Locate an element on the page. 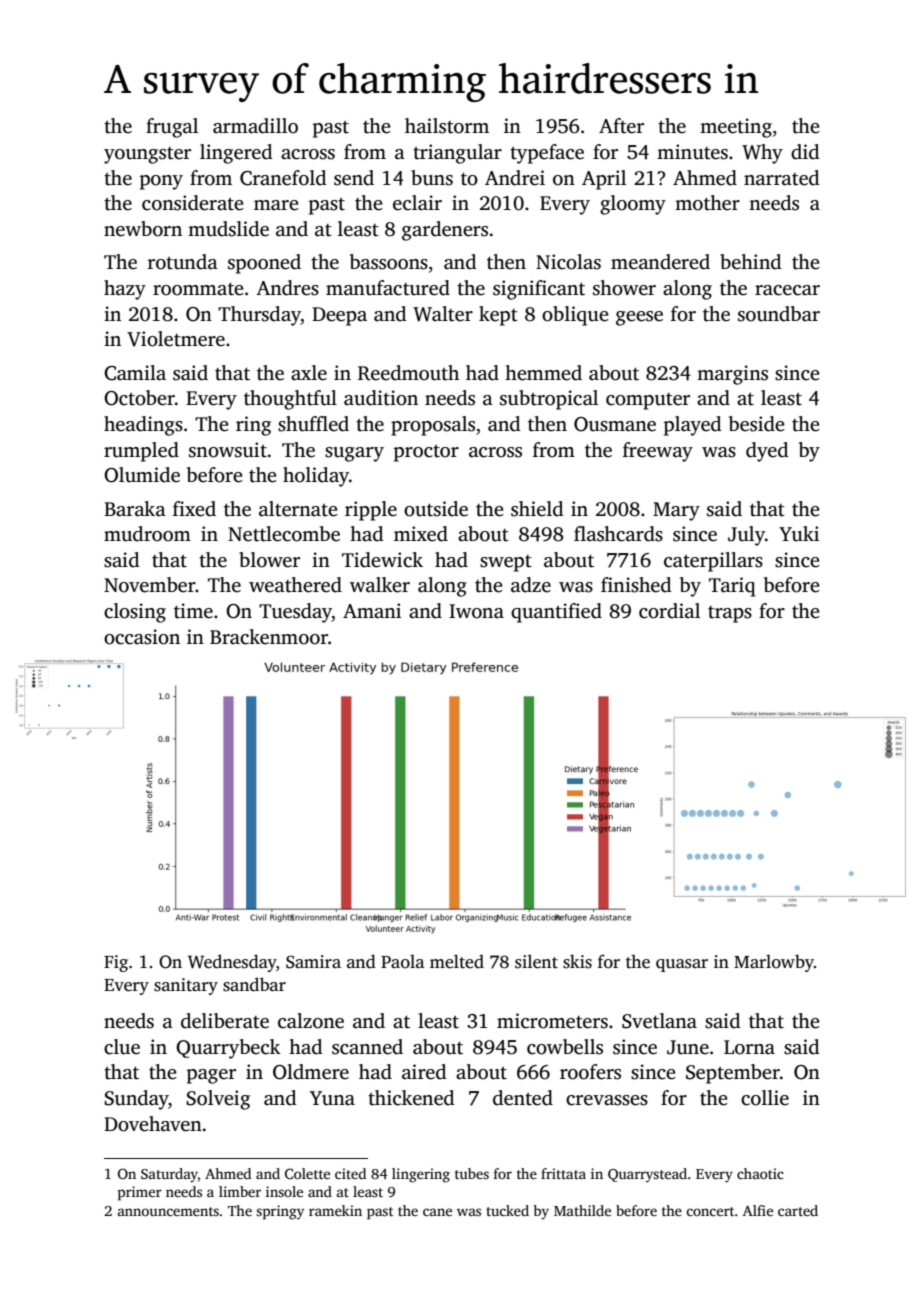  skis is located at coordinates (577, 961).
